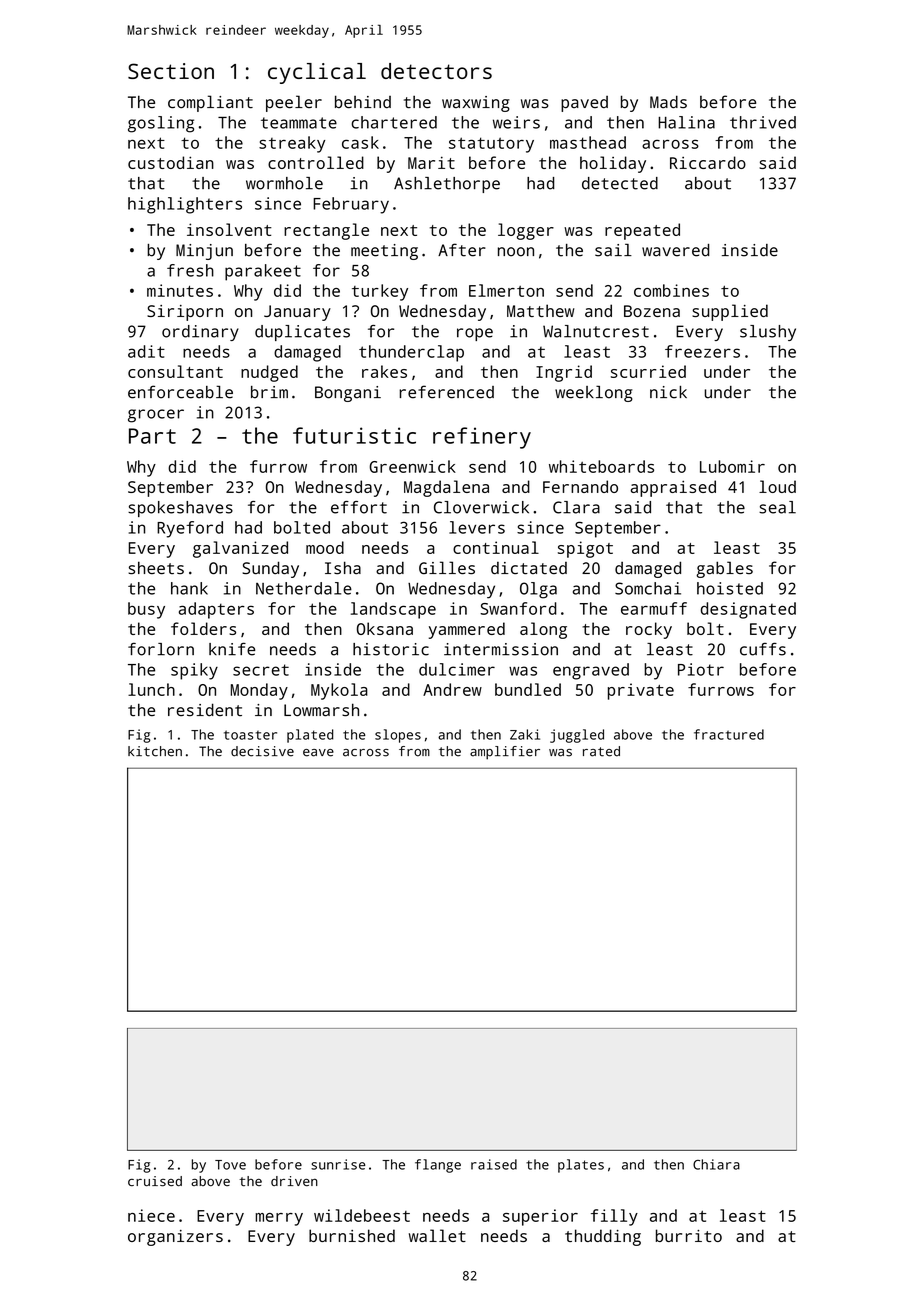  What do you see at coordinates (155, 1181) in the image?
I see `cruised` at bounding box center [155, 1181].
